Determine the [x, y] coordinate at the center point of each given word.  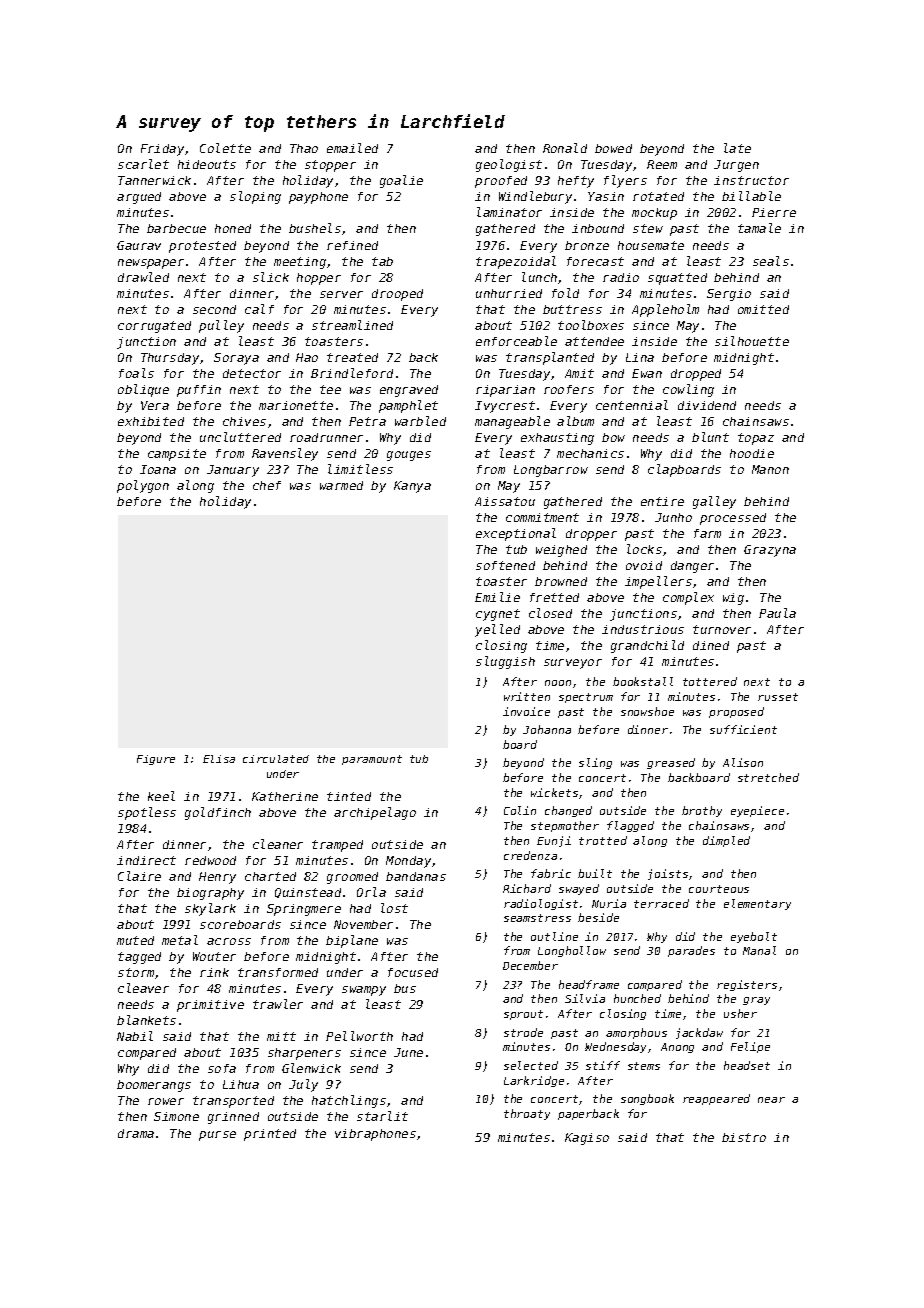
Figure [156, 760]
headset [747, 1065]
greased [671, 763]
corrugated [154, 327]
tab [382, 261]
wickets [554, 792]
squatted [677, 279]
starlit [382, 1116]
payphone [318, 198]
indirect [146, 860]
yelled [497, 630]
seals [771, 261]
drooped [397, 295]
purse [217, 1136]
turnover [722, 629]
